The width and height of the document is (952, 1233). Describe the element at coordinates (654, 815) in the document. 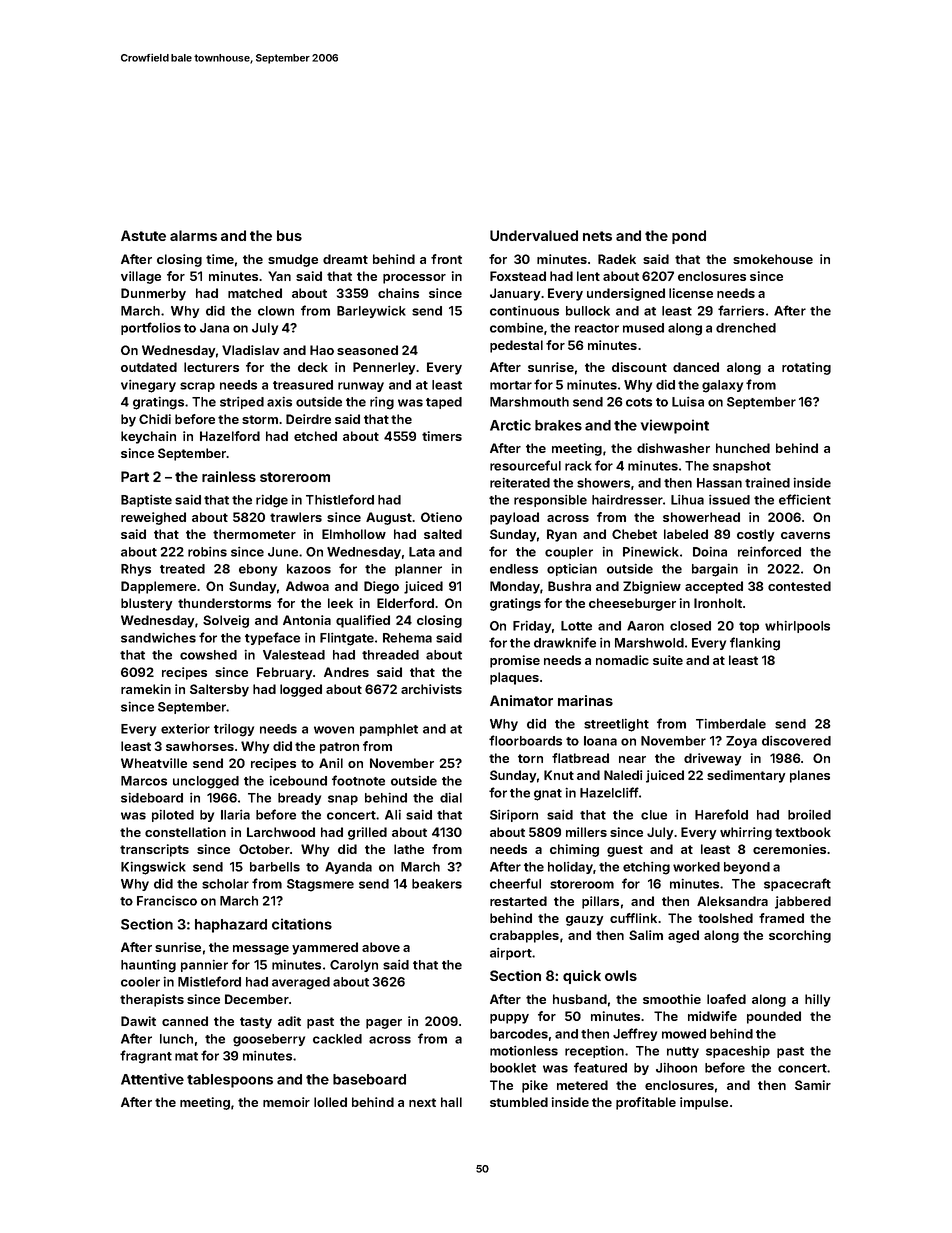

I see `clue` at that location.
